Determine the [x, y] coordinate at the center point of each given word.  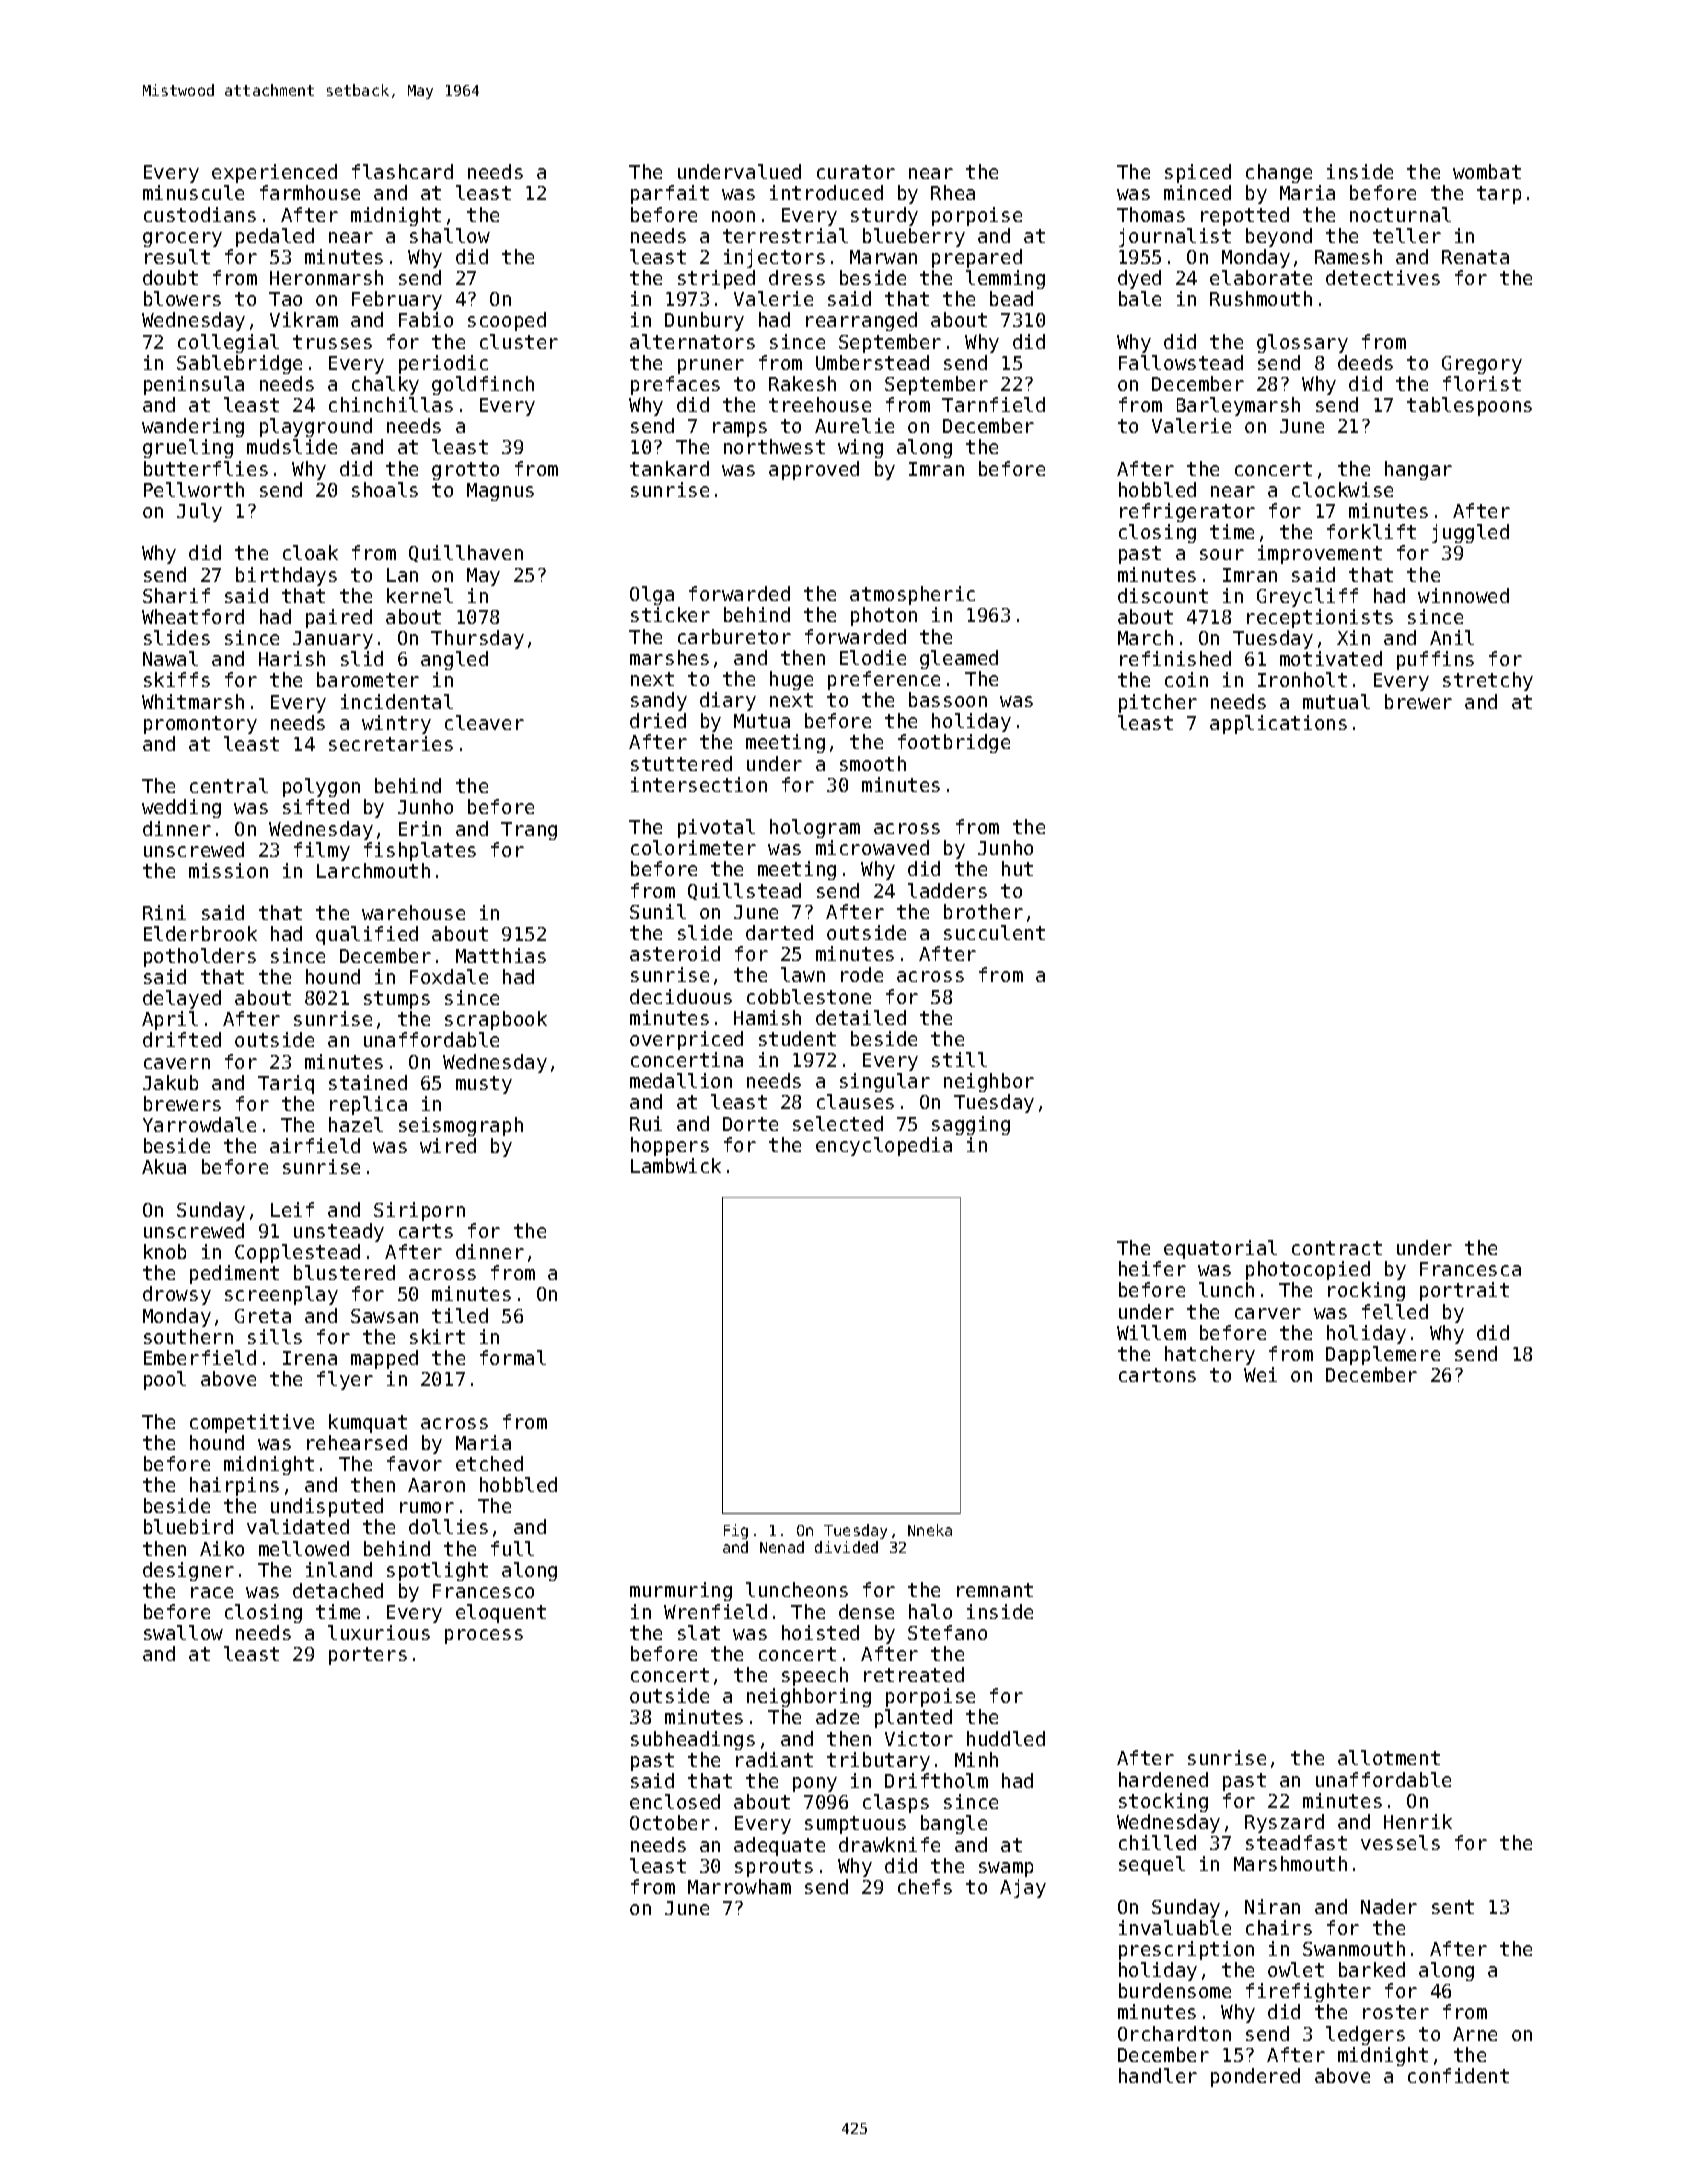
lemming [1005, 279]
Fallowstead [1181, 362]
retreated [914, 1674]
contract [1337, 1248]
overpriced [686, 1040]
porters [368, 1656]
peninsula [194, 385]
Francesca [1470, 1269]
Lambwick [676, 1165]
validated [298, 1526]
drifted [182, 1039]
